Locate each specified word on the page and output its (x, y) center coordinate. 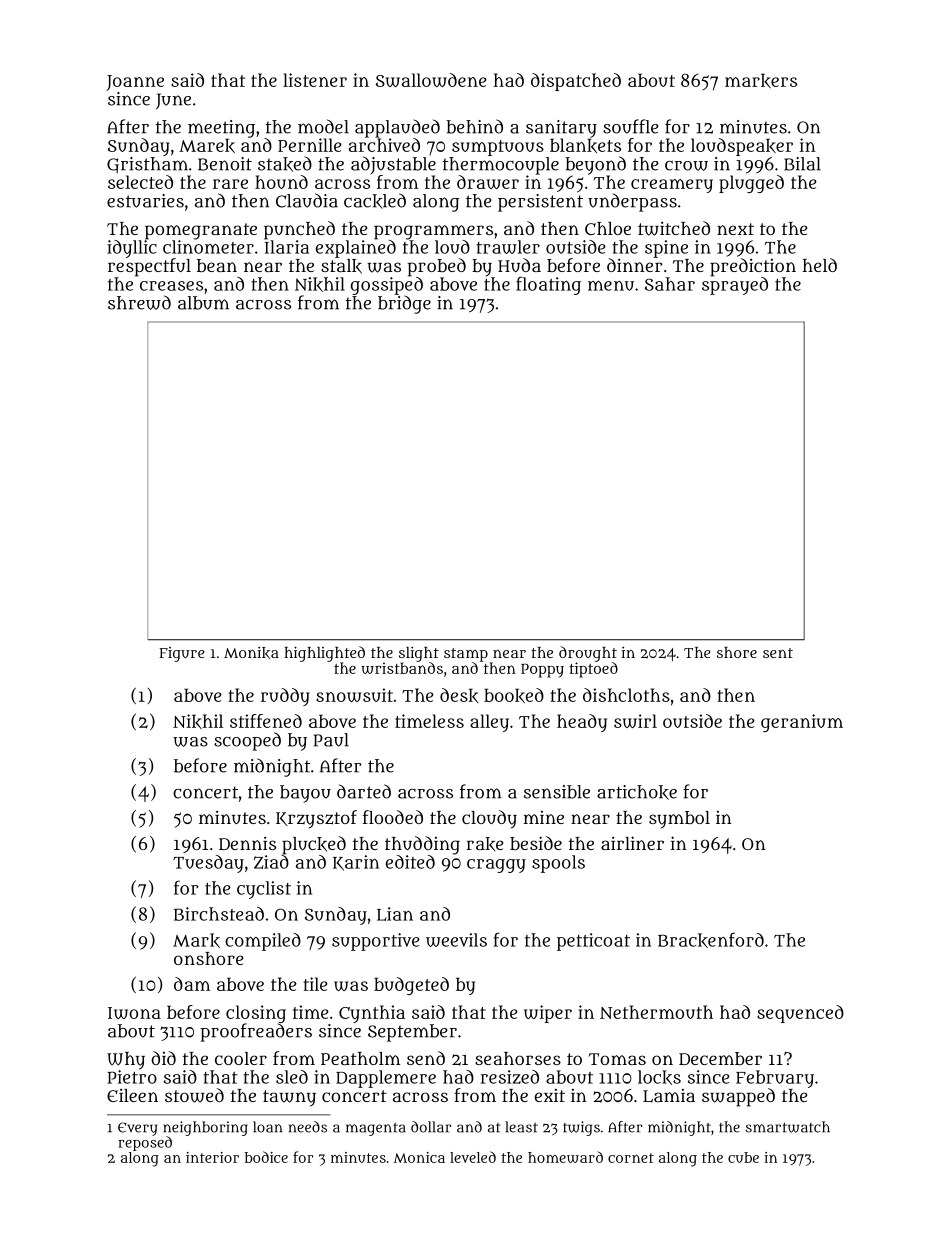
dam (192, 984)
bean (217, 265)
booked (514, 695)
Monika (251, 652)
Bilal (802, 164)
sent (778, 653)
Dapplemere (386, 1079)
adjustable (393, 165)
